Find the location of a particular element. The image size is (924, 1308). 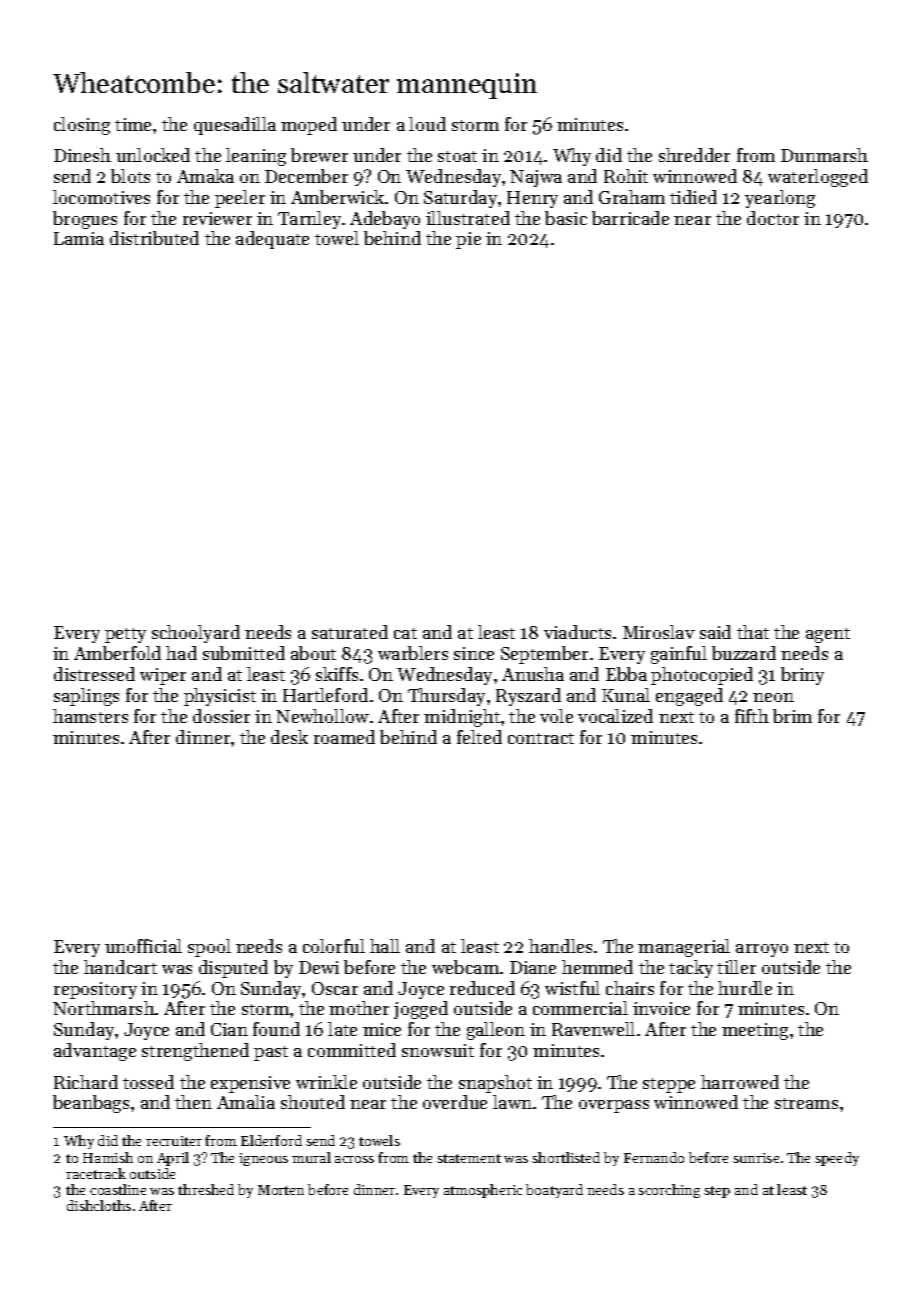

shortlisted is located at coordinates (566, 1157).
